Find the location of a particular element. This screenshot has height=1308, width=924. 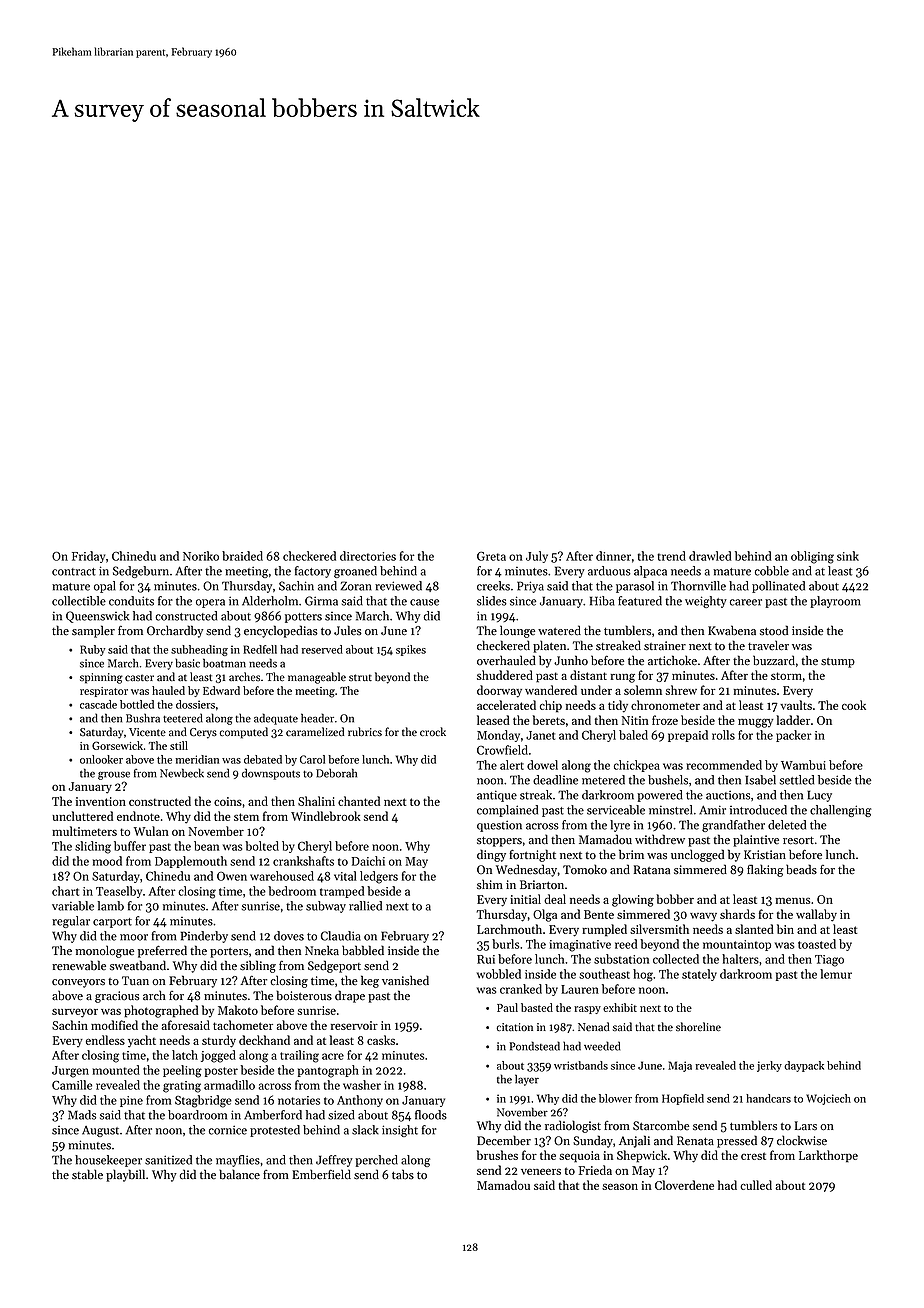

shuddered is located at coordinates (505, 675).
